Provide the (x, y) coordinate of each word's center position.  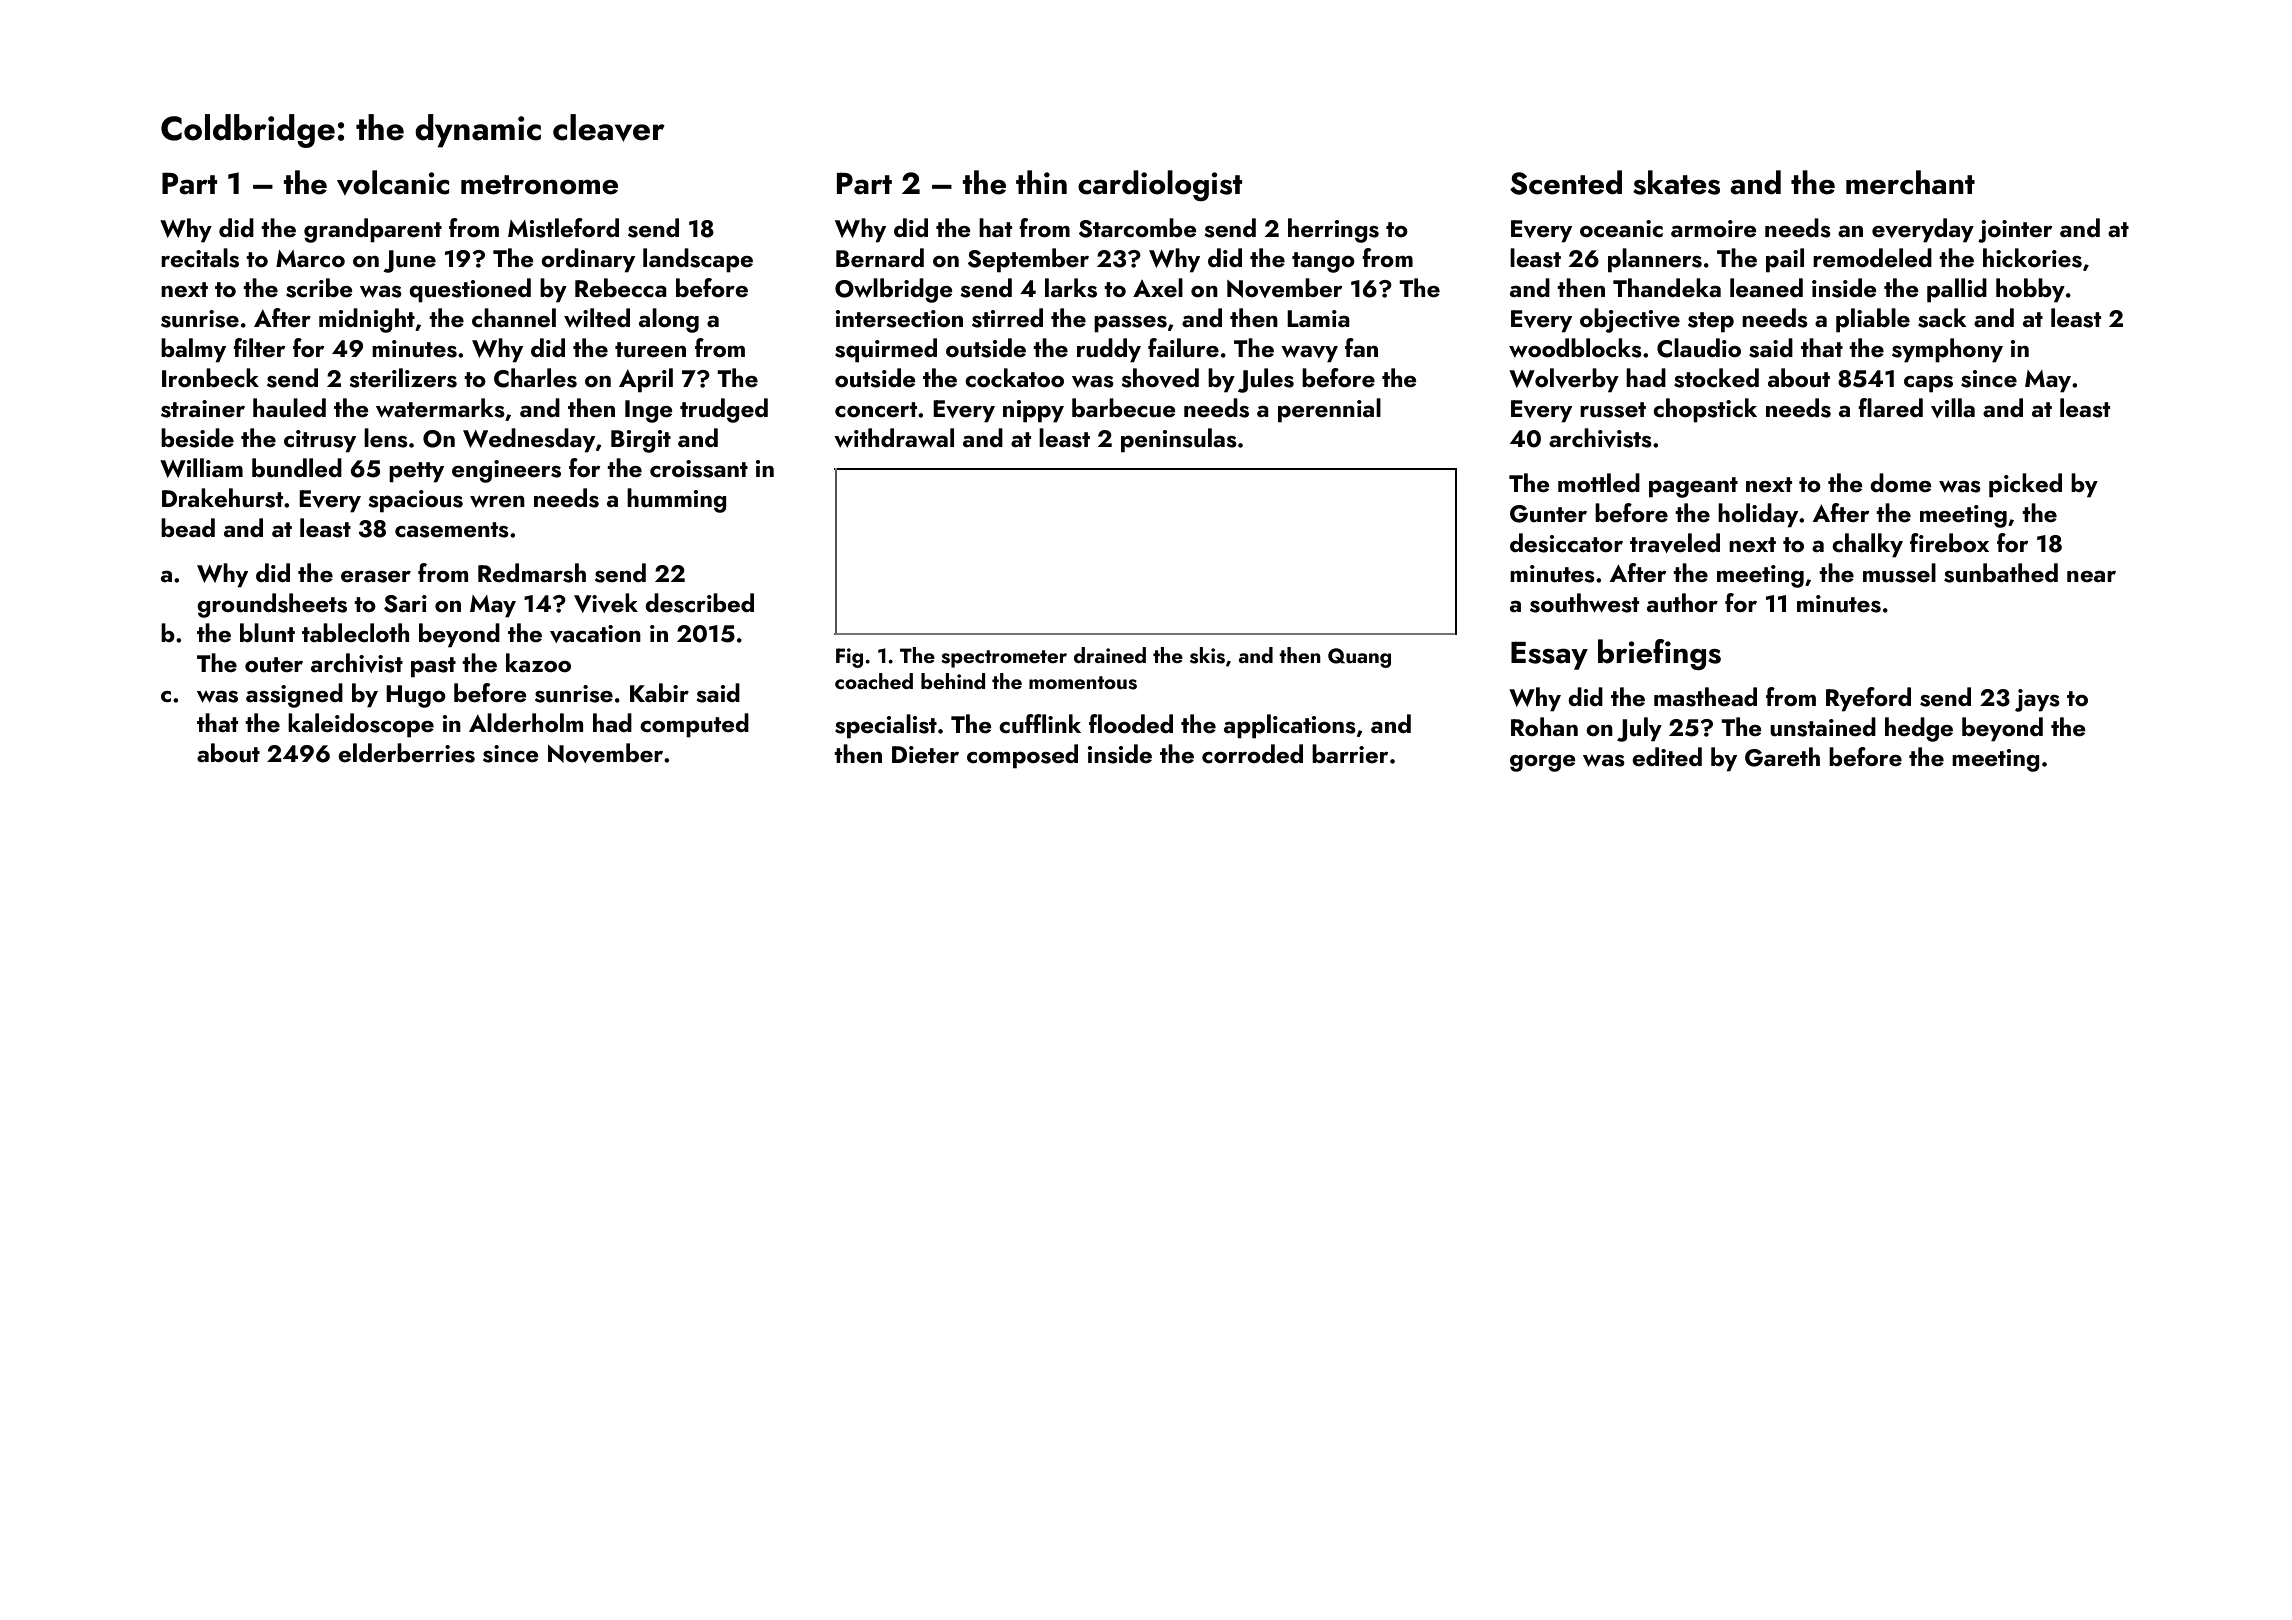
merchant (1910, 182)
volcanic (393, 182)
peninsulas (1179, 440)
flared (1890, 407)
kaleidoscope (361, 725)
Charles (535, 378)
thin (1041, 182)
